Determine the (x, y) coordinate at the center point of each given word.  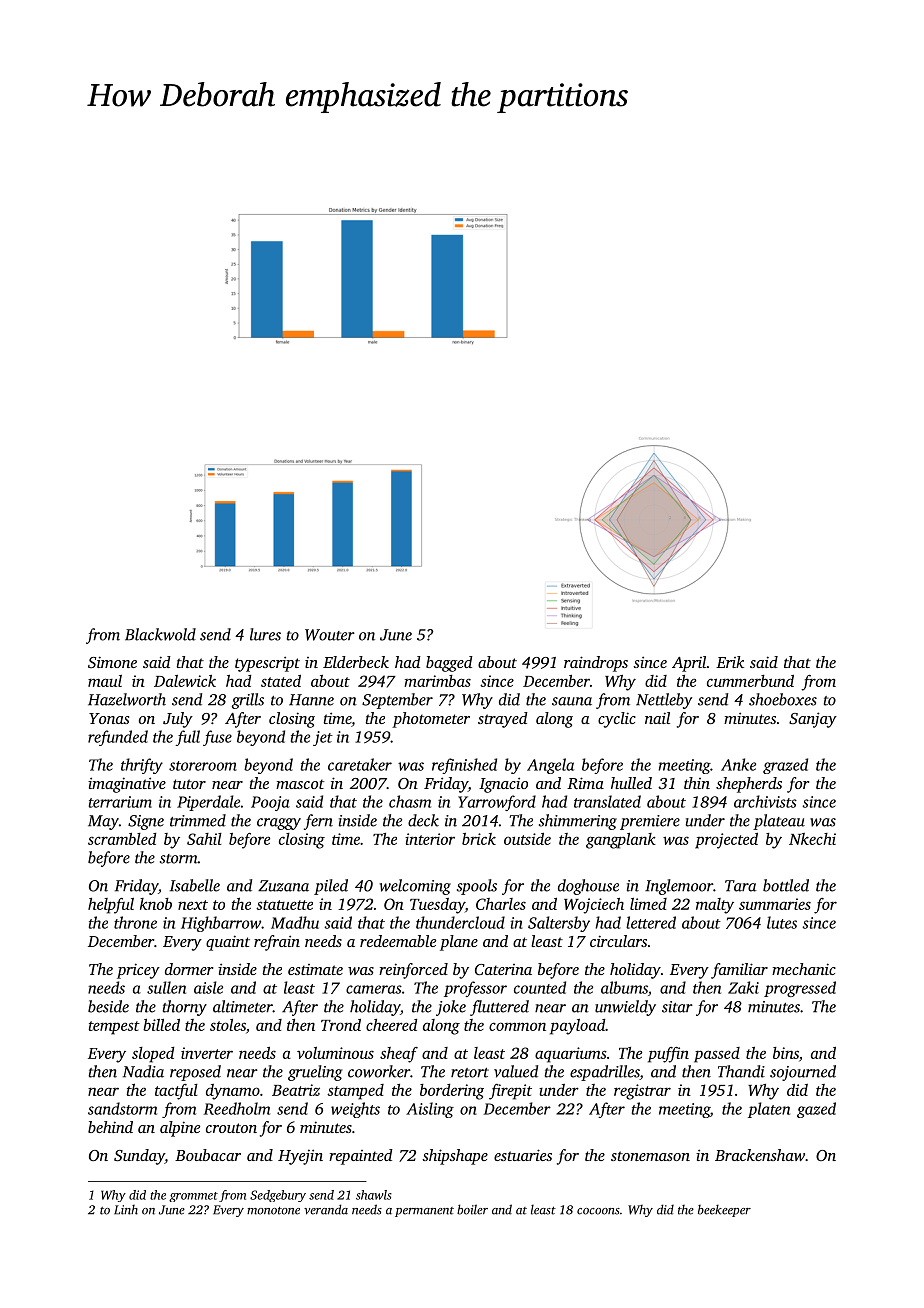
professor (475, 989)
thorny (185, 1008)
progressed (800, 989)
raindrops (596, 664)
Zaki (743, 987)
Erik (730, 662)
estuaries (523, 1155)
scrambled (122, 839)
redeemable (398, 941)
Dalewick (185, 681)
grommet (193, 1197)
